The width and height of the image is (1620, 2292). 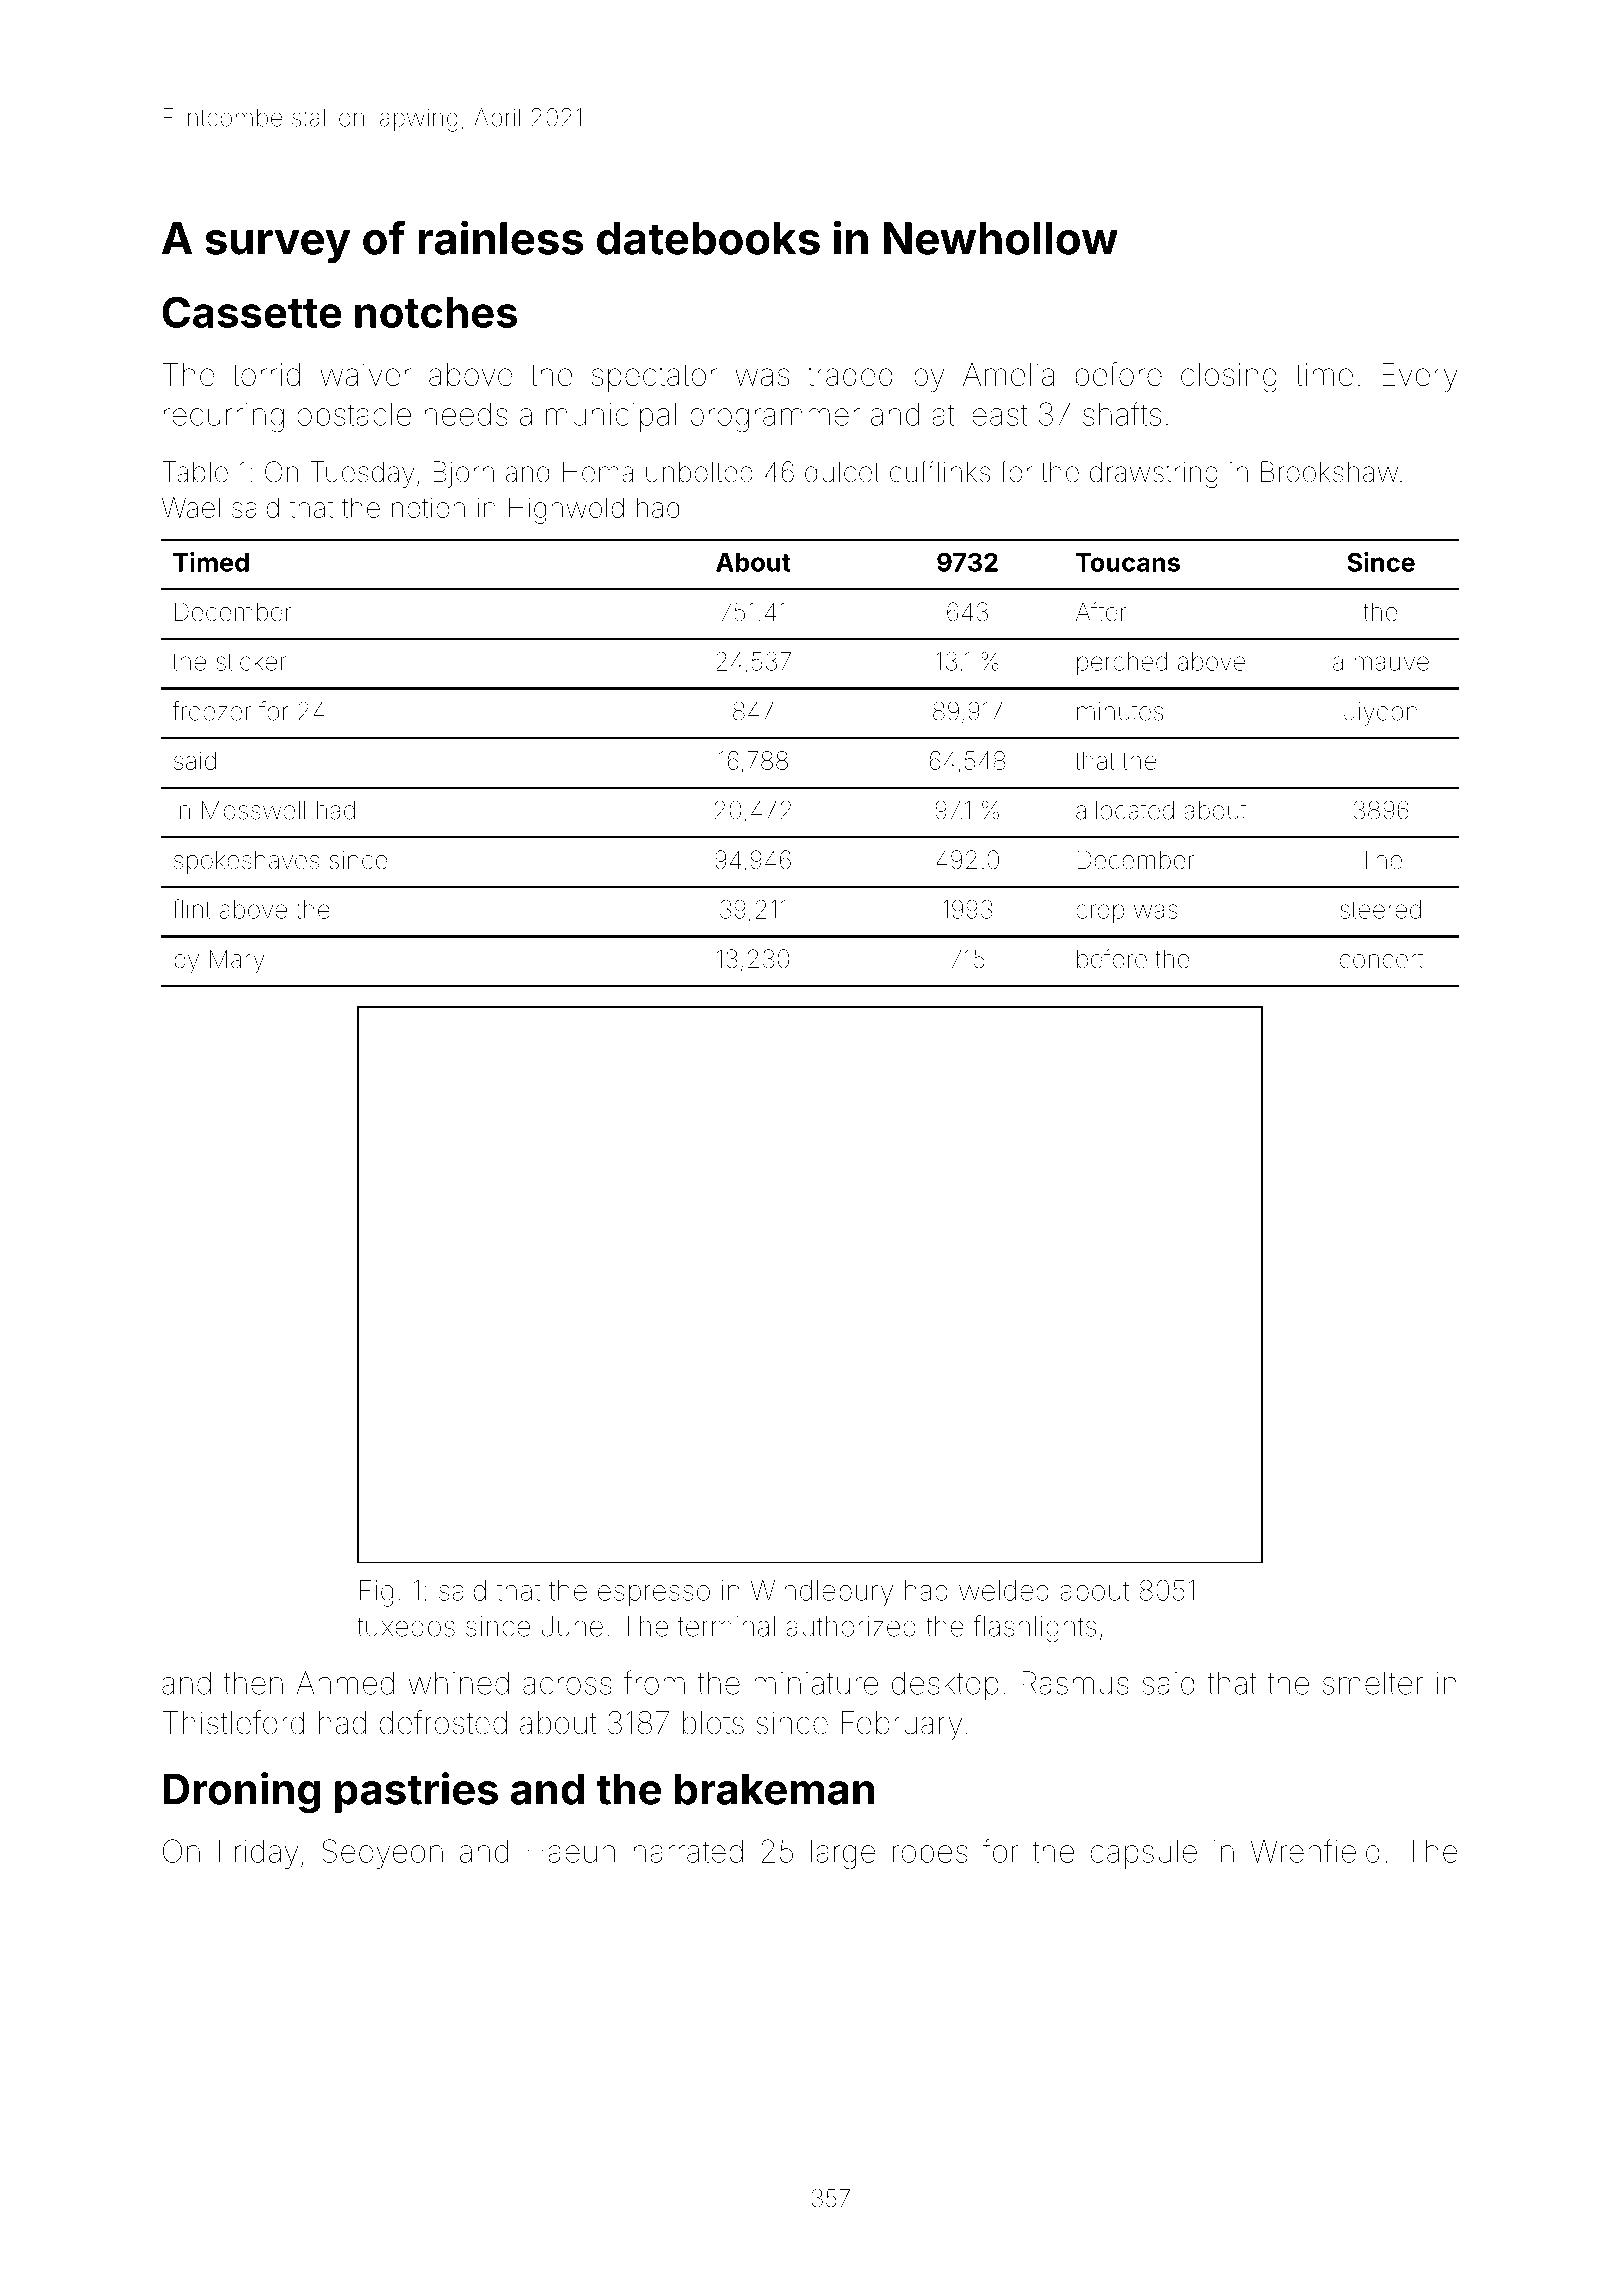 What do you see at coordinates (406, 1626) in the image?
I see `tuxedos` at bounding box center [406, 1626].
